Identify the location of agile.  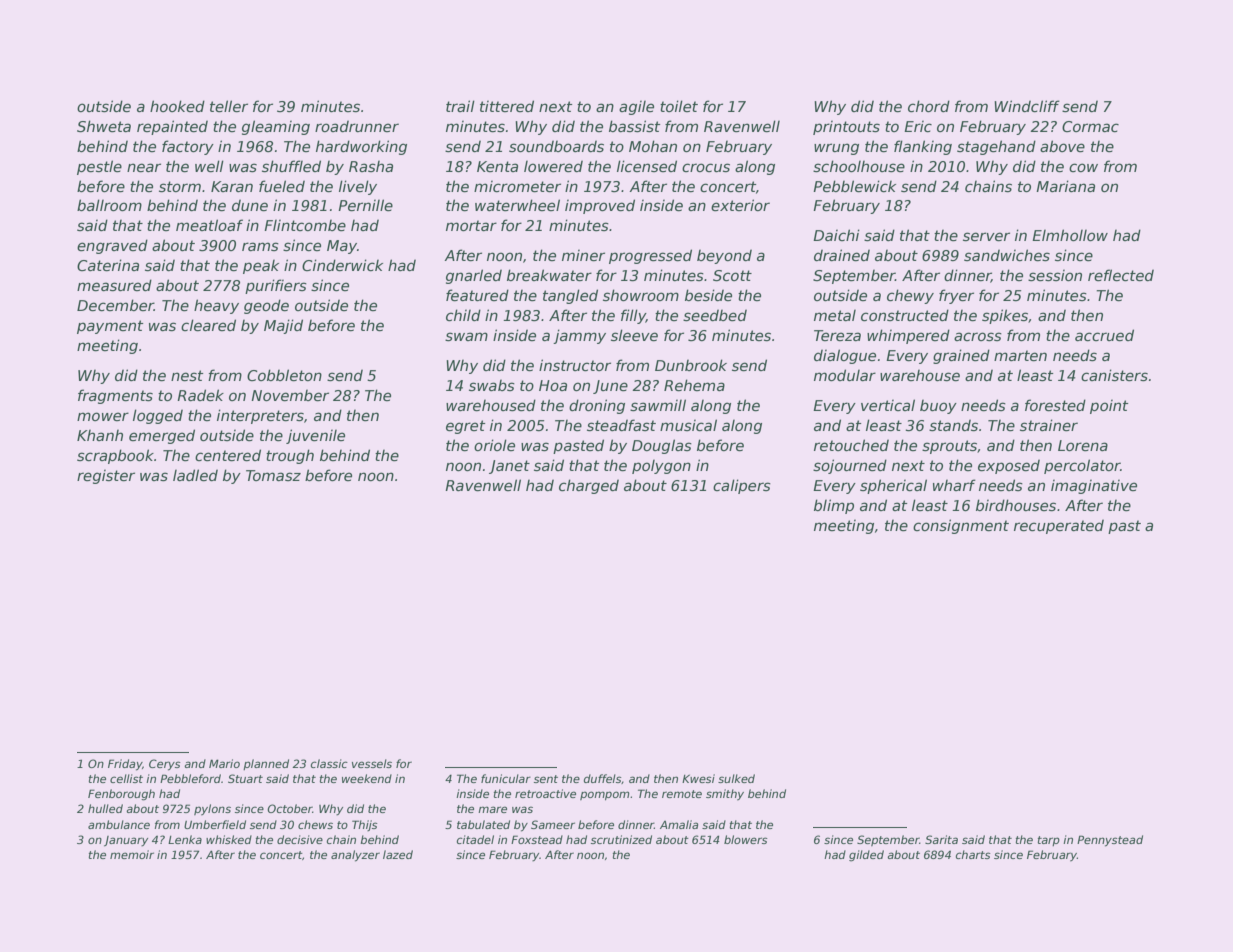
(636, 108).
